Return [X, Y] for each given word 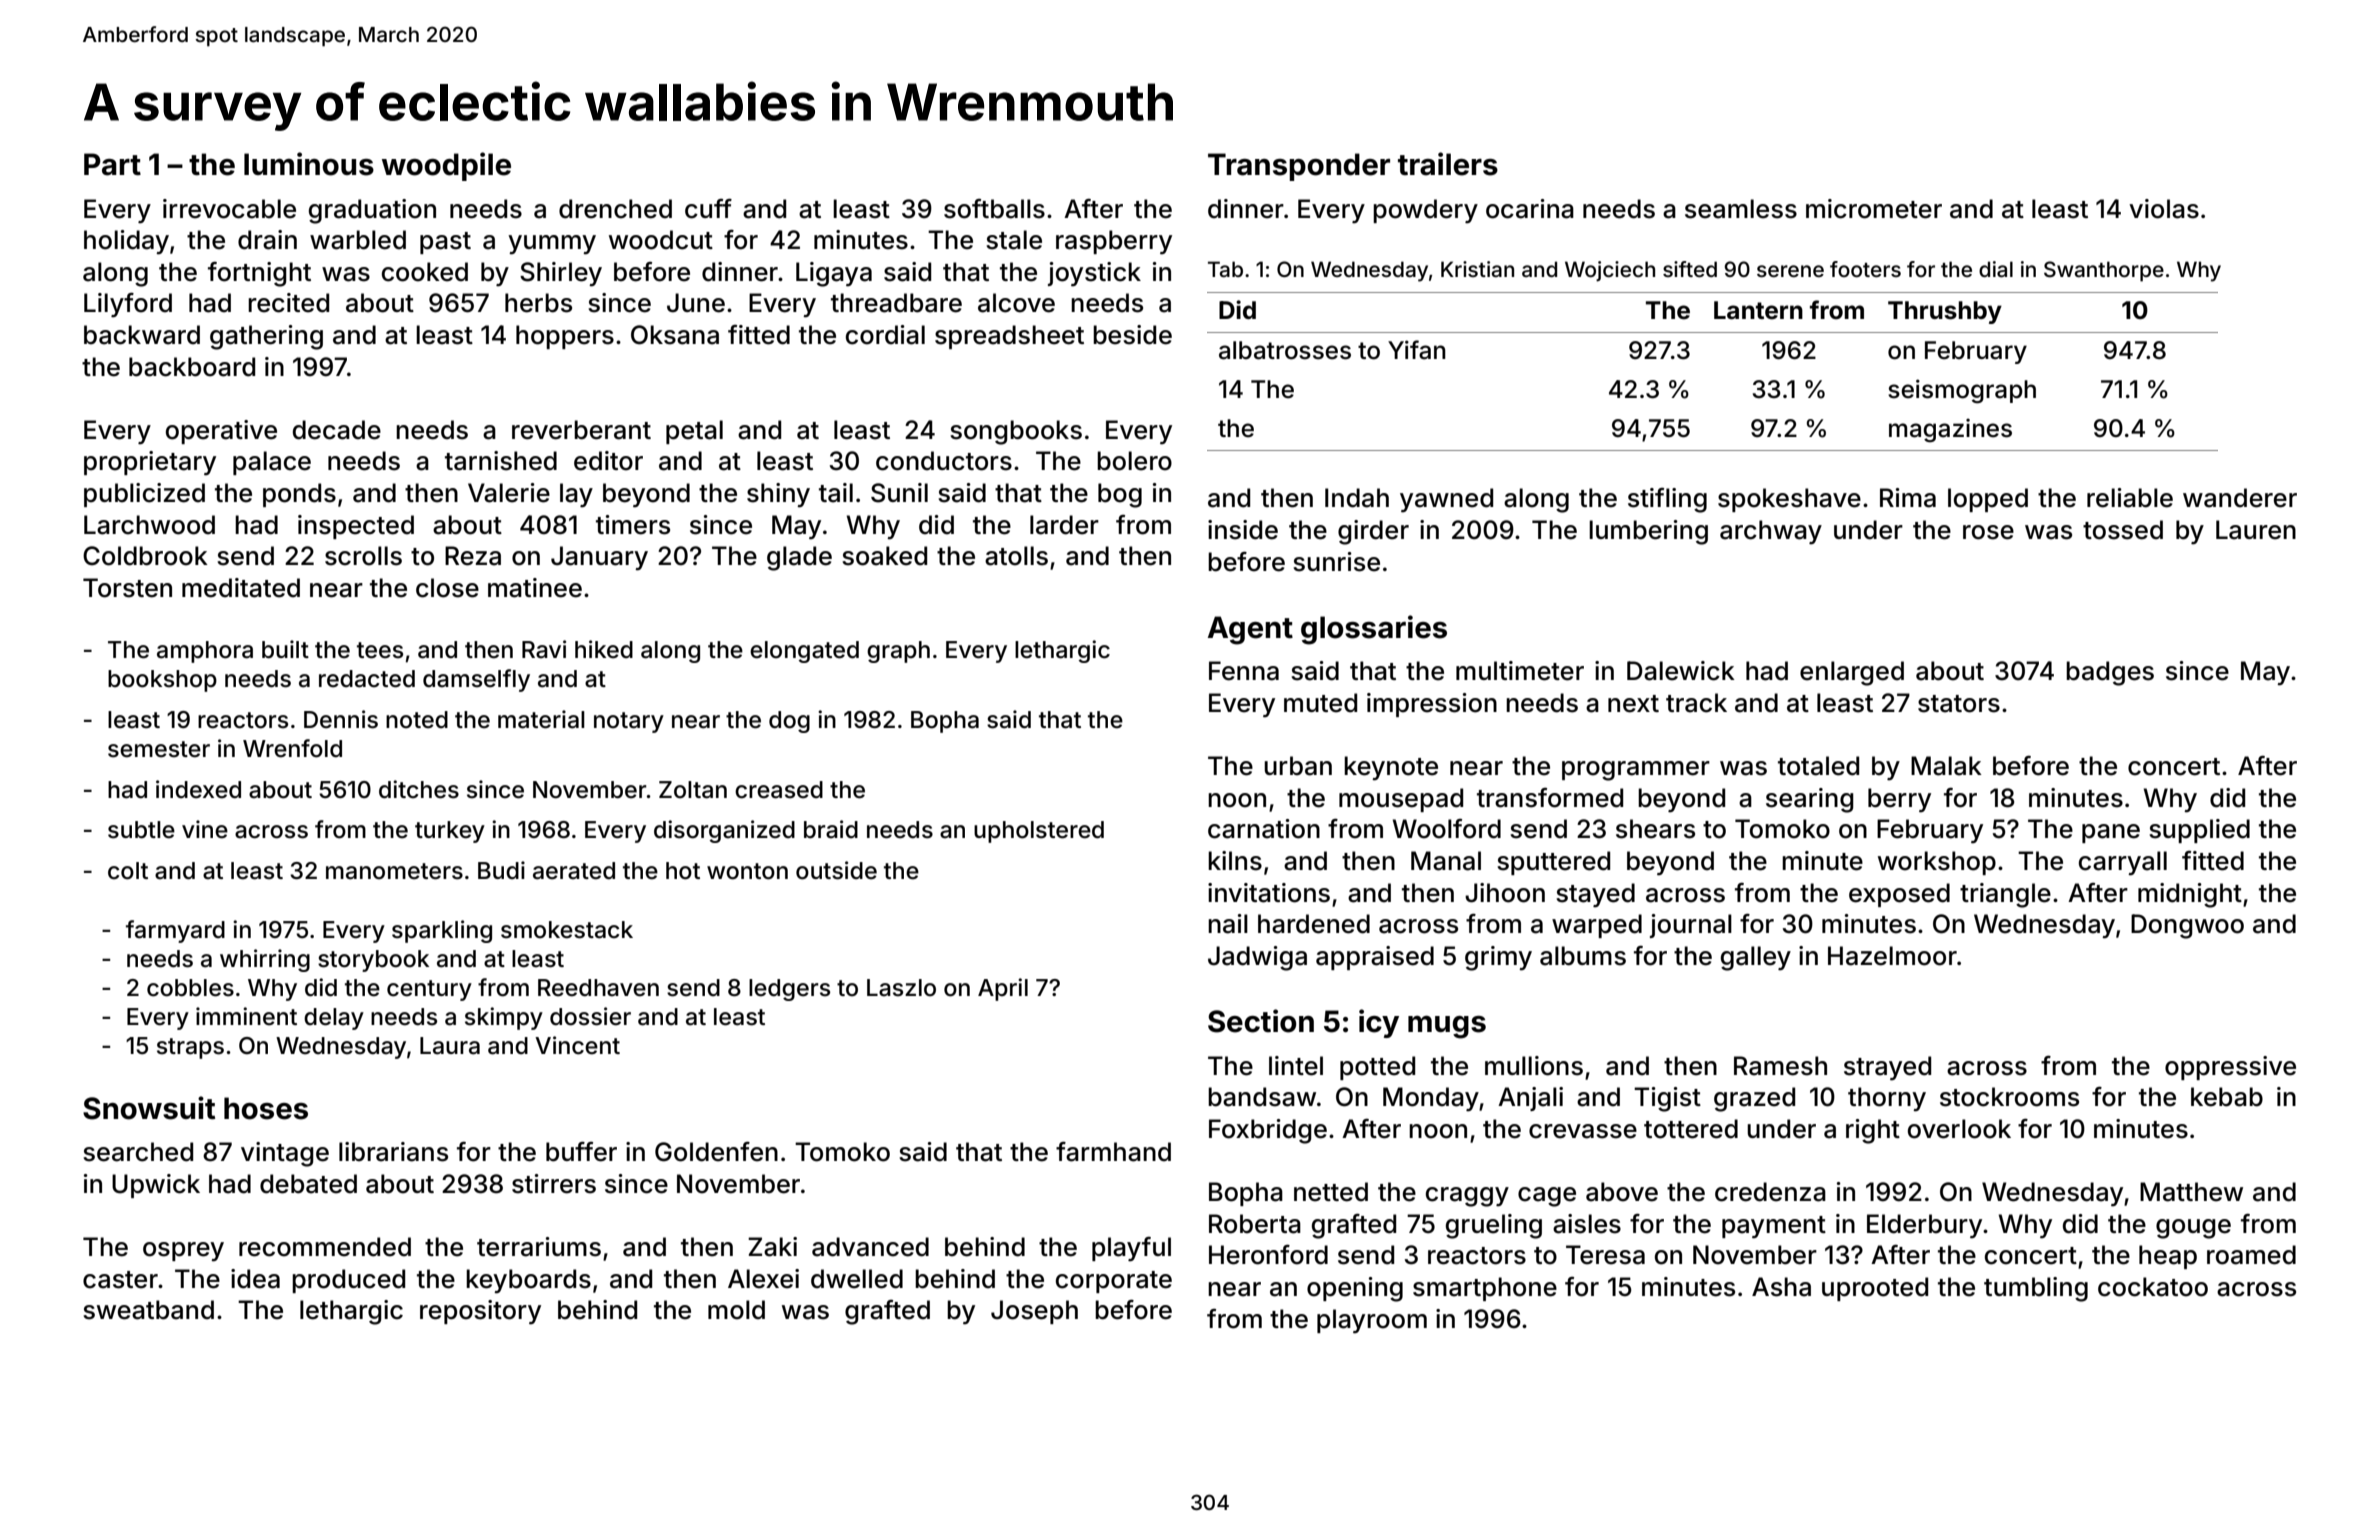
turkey [450, 832]
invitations [1269, 893]
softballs [994, 209]
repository [480, 1312]
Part [112, 164]
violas [2164, 209]
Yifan [1417, 350]
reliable [2130, 498]
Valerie [509, 493]
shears [1655, 829]
